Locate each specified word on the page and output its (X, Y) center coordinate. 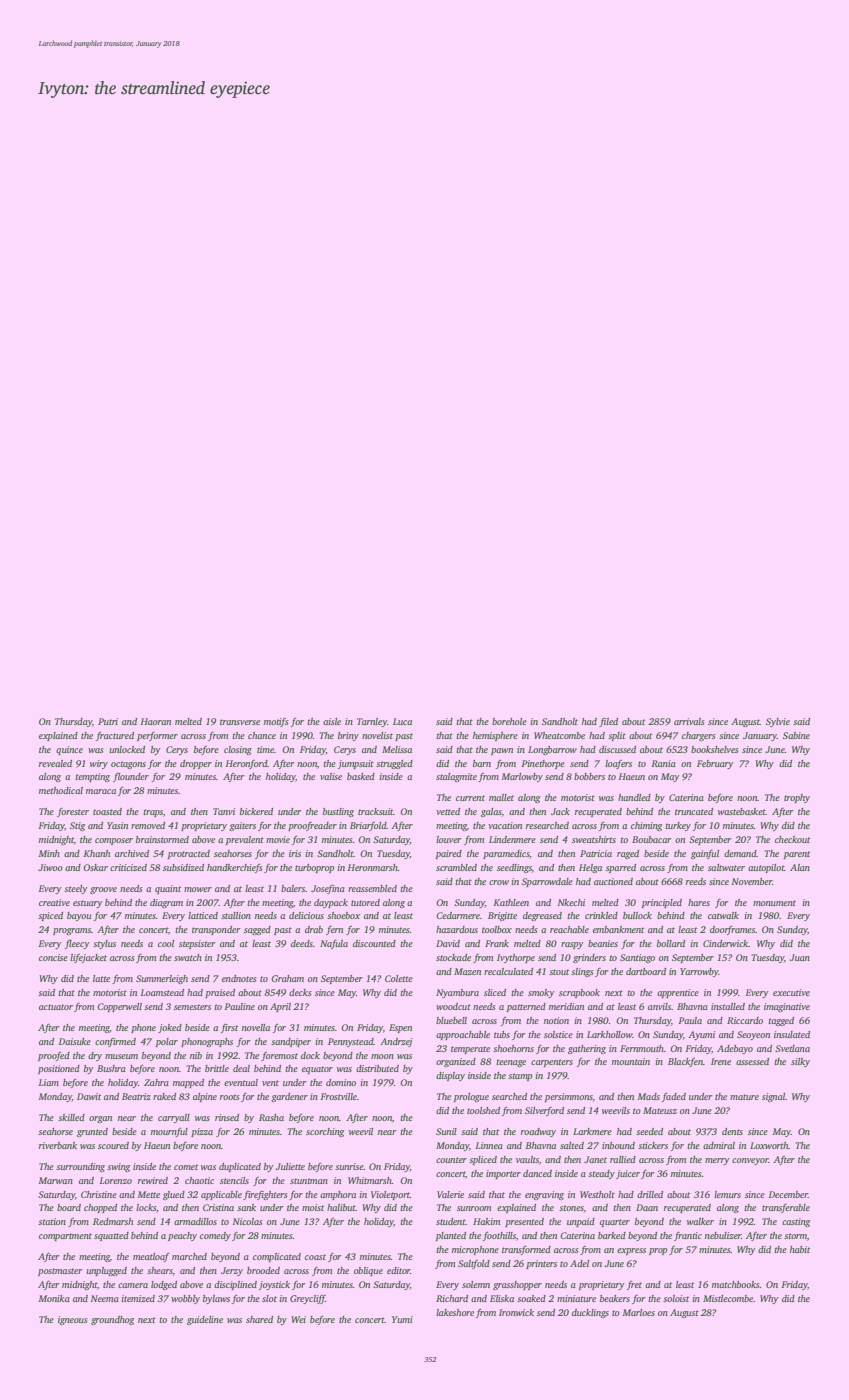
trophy (797, 798)
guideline (205, 1320)
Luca (402, 721)
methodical (61, 790)
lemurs (727, 1194)
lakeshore (455, 1312)
